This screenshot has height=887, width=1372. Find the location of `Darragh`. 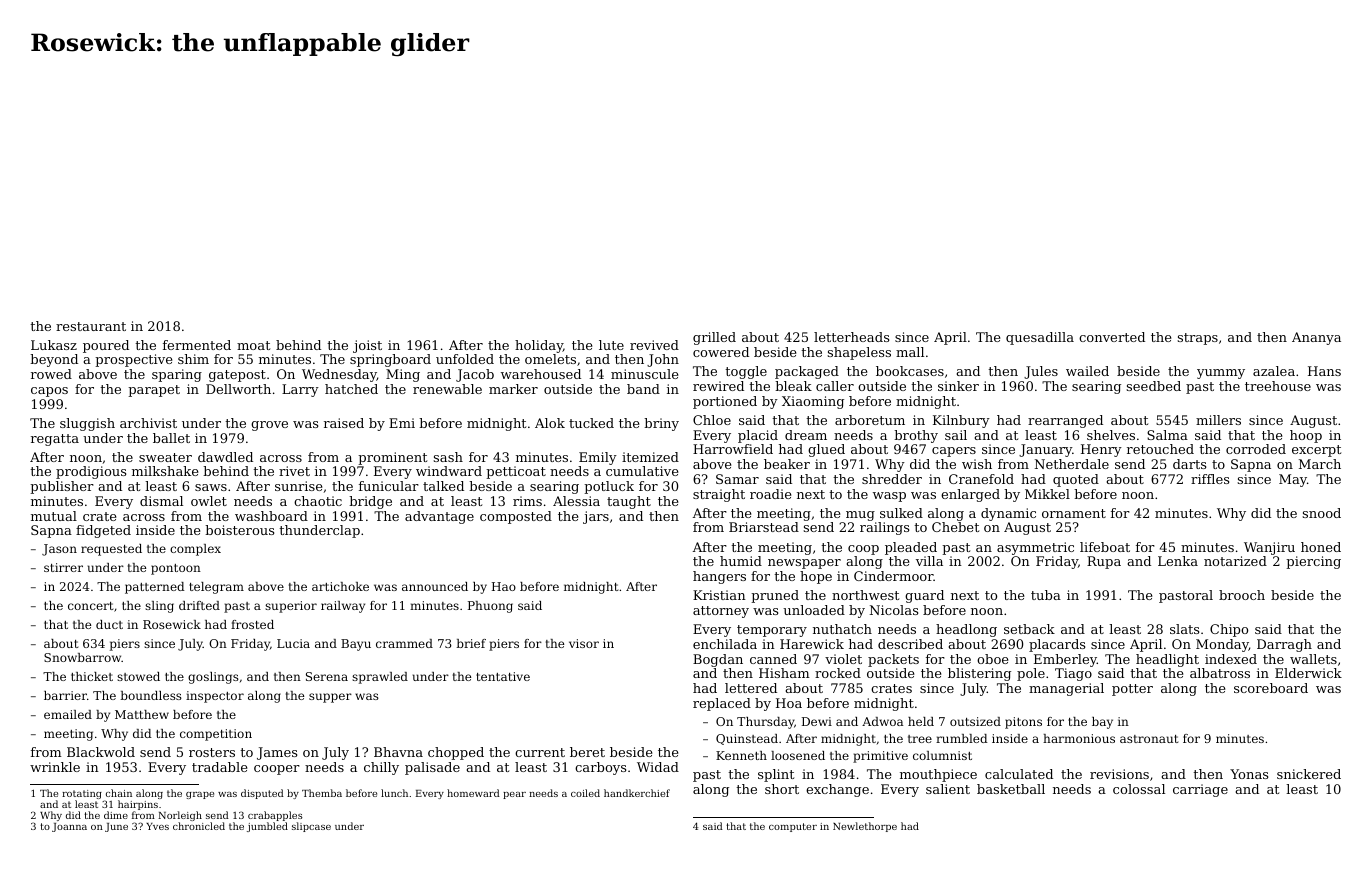

Darragh is located at coordinates (1284, 645).
